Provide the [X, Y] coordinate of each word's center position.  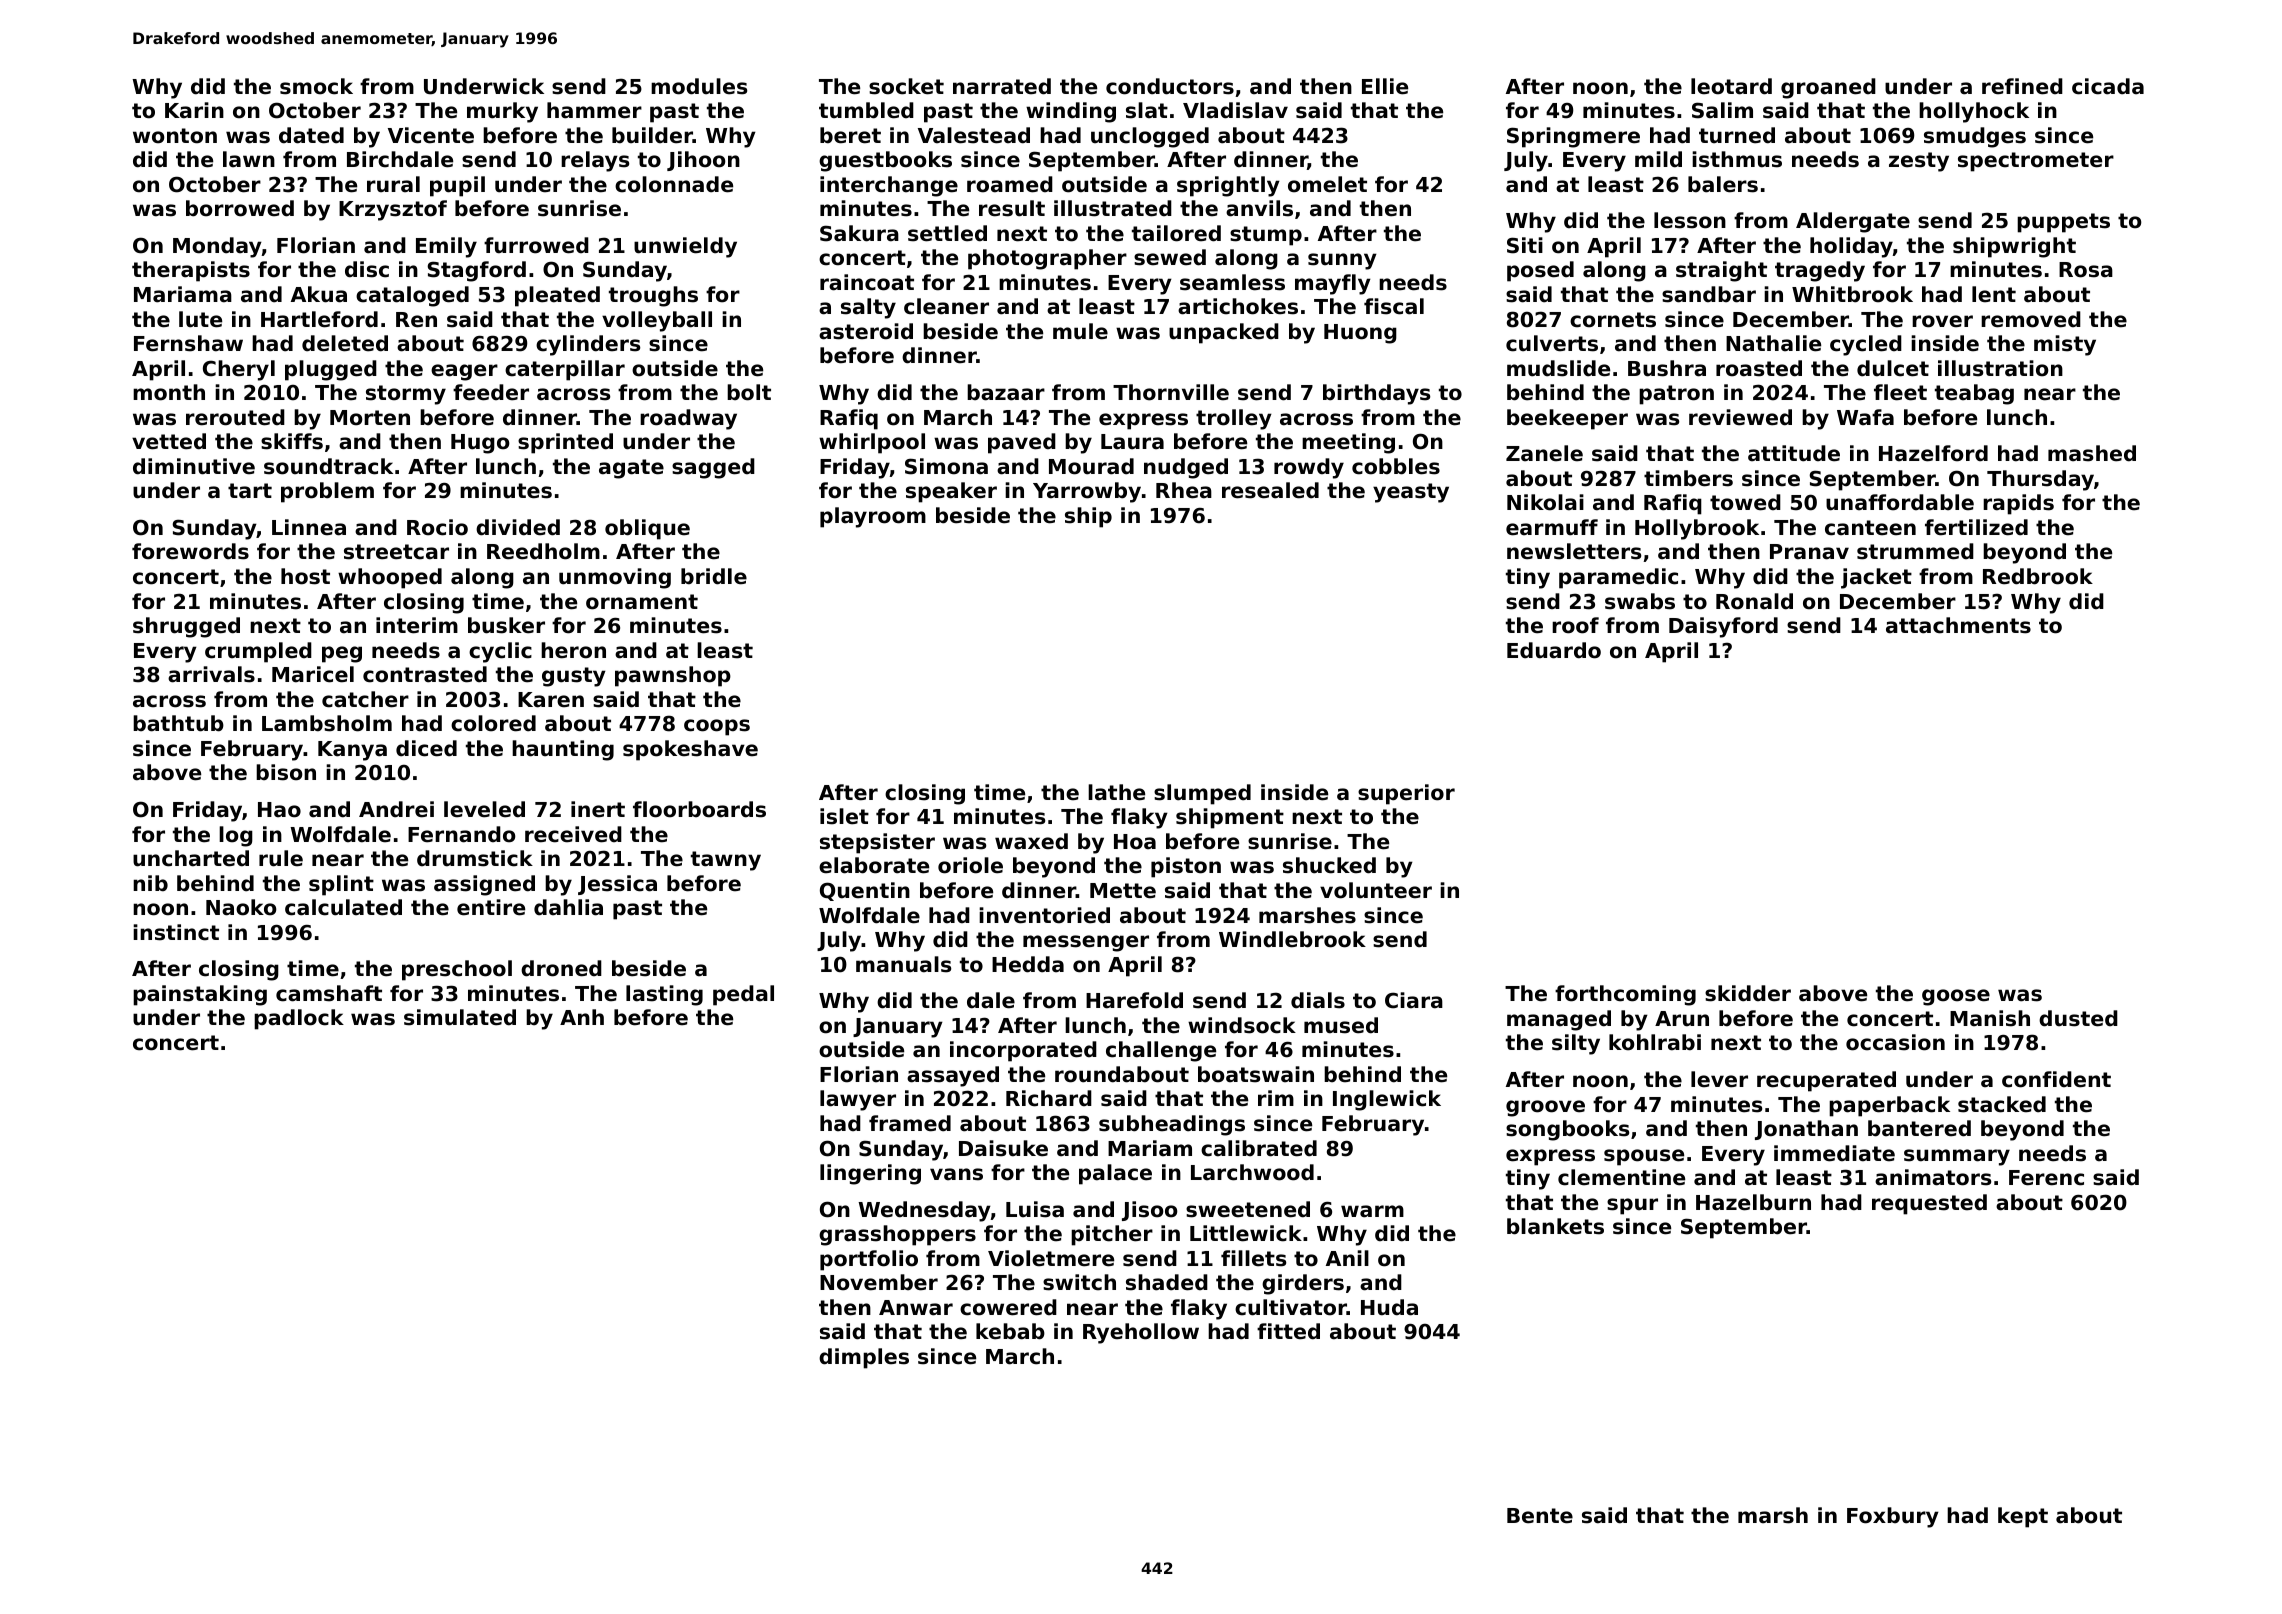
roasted [1759, 368]
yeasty [1411, 493]
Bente [1540, 1516]
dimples [864, 1358]
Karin [194, 110]
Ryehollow [1141, 1333]
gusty [574, 677]
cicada [2108, 86]
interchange [889, 186]
